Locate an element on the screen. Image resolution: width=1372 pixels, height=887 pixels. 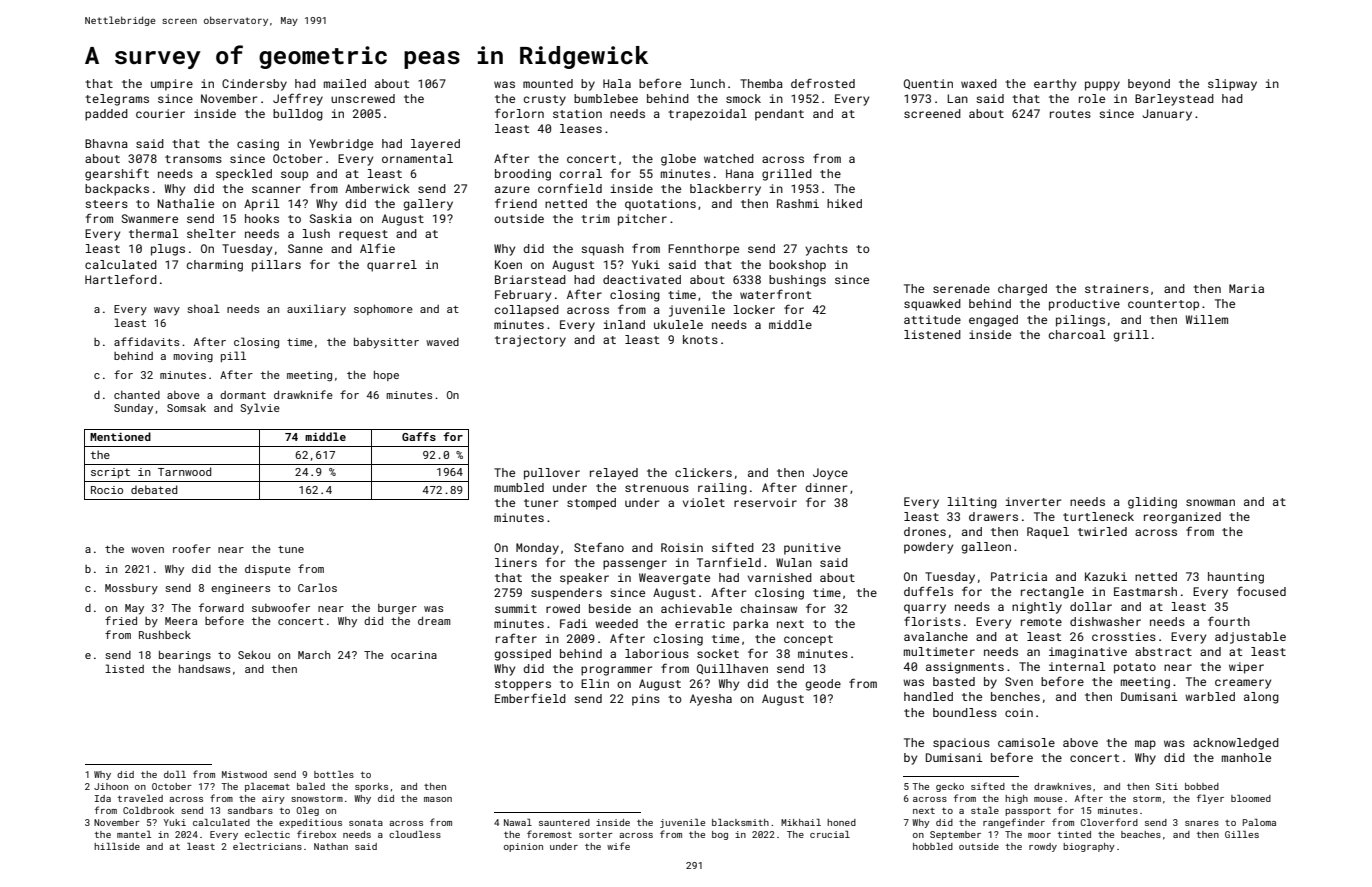
beyond is located at coordinates (1149, 85).
